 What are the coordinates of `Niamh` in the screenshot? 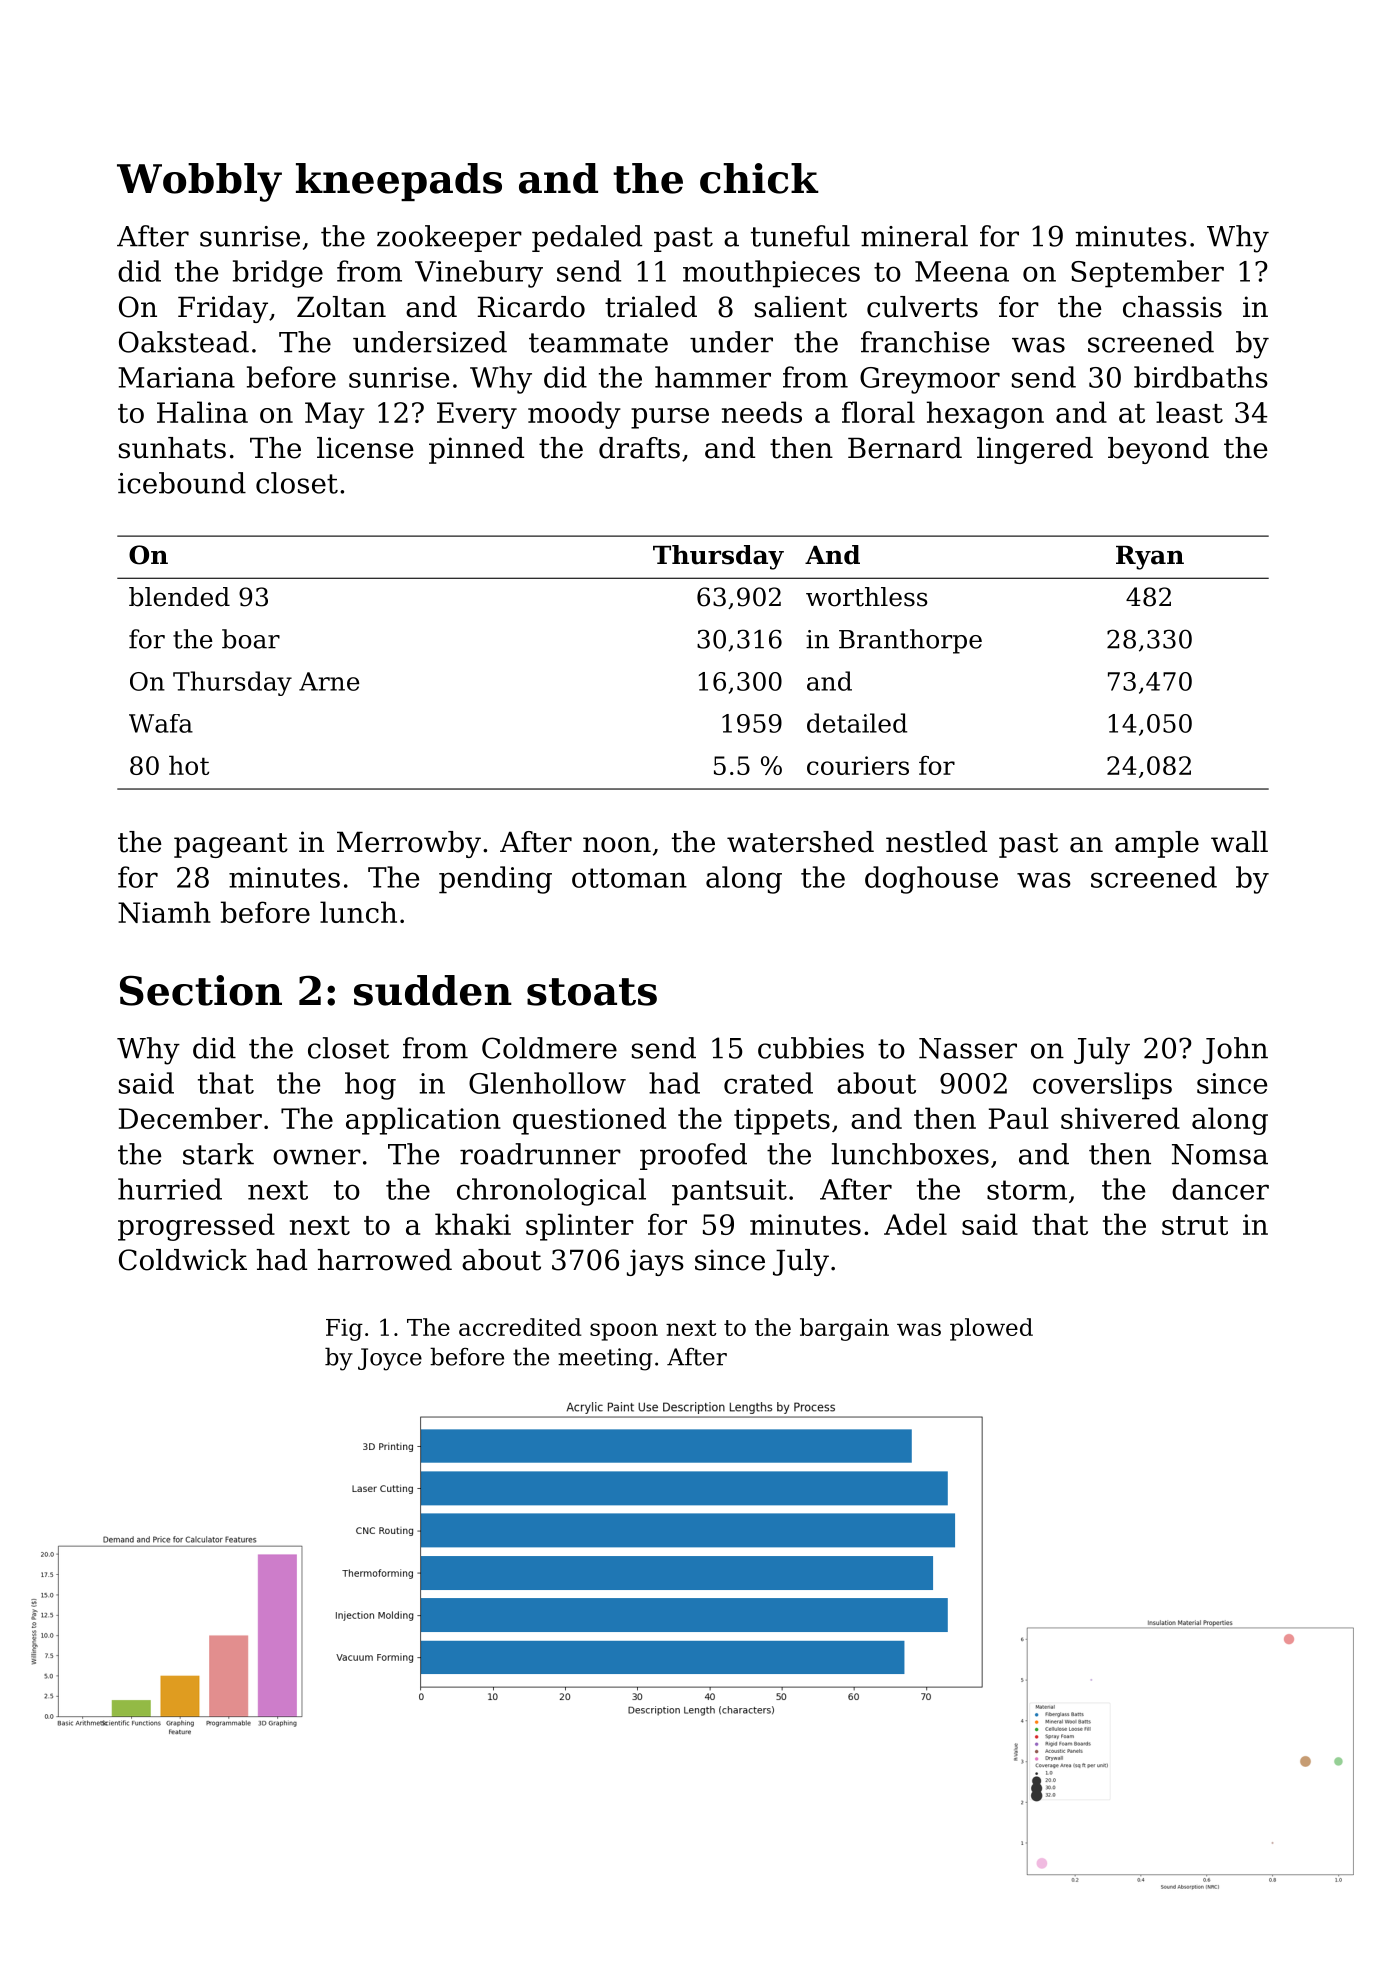 It's located at (164, 912).
